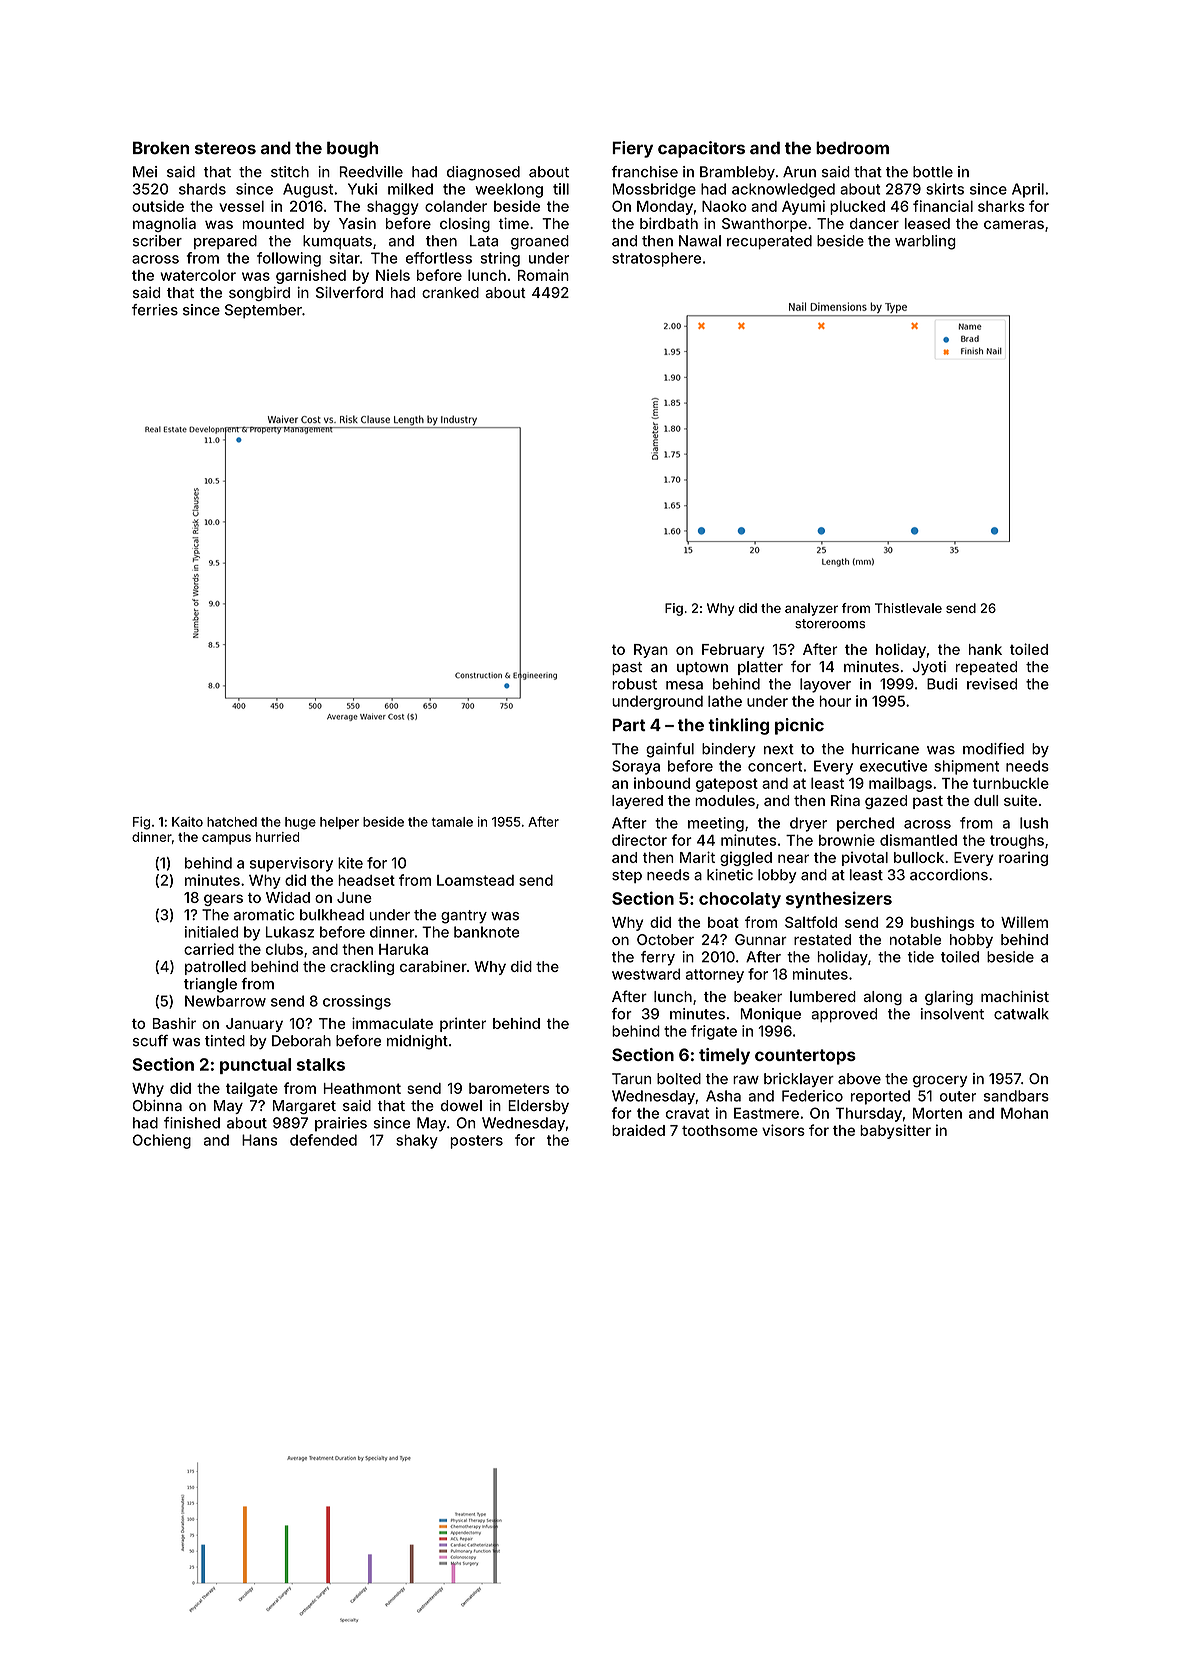  Describe the element at coordinates (232, 822) in the screenshot. I see `hatched` at that location.
